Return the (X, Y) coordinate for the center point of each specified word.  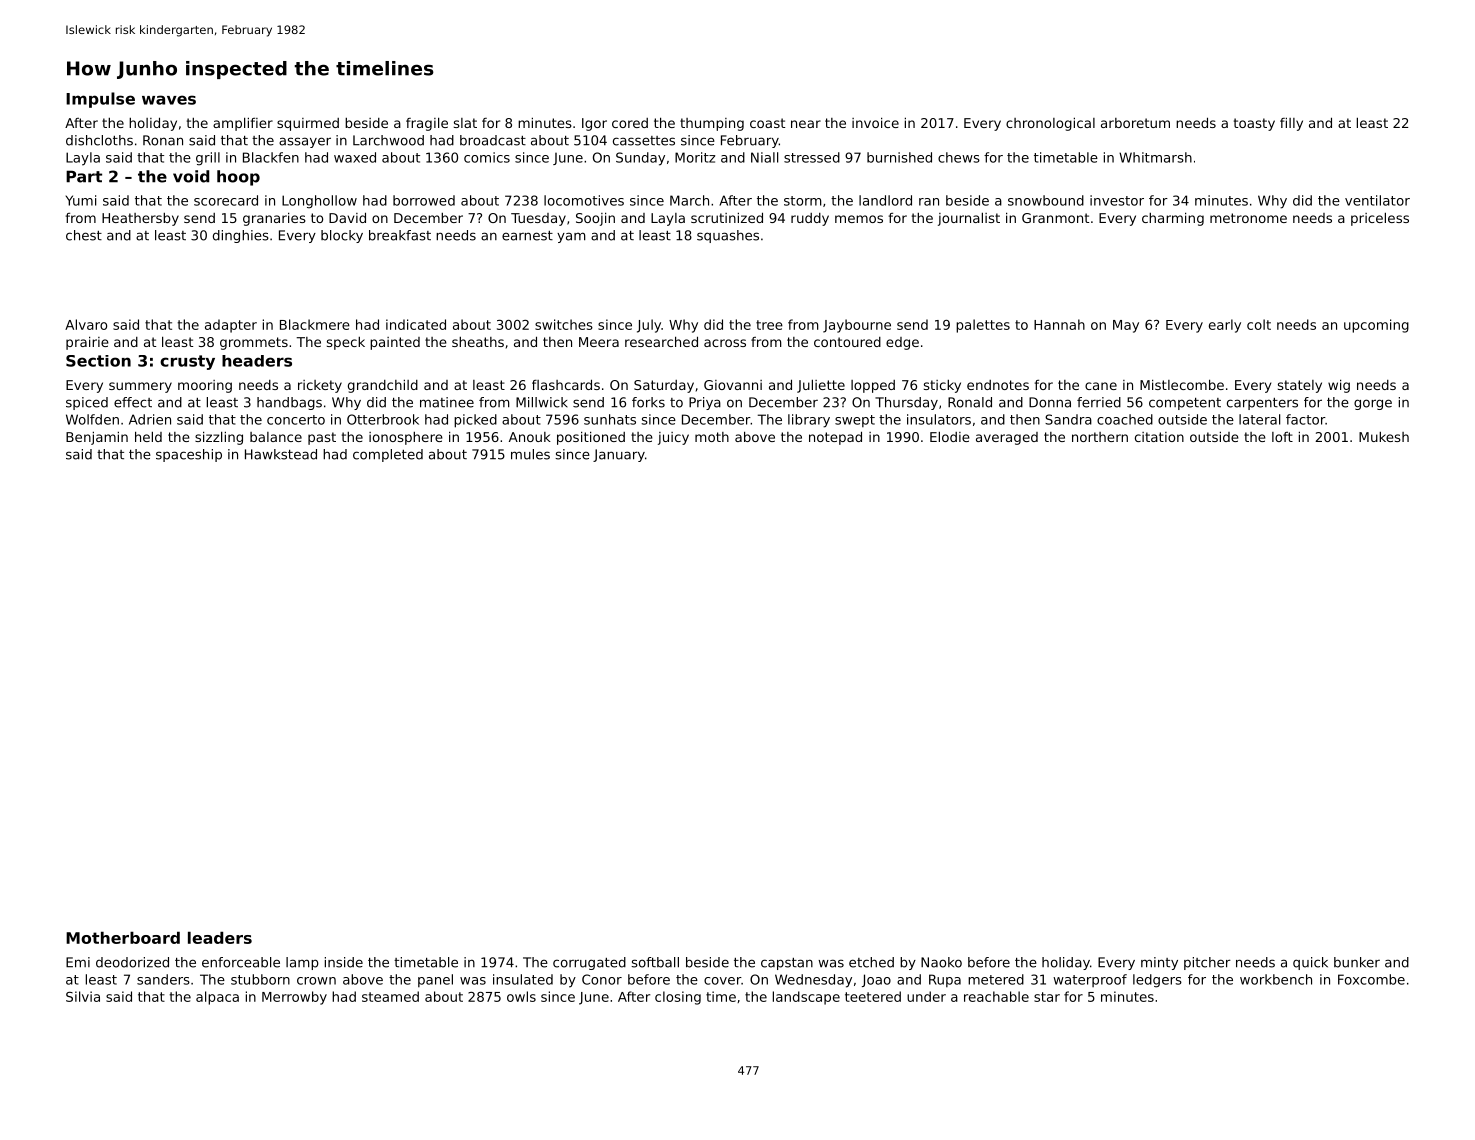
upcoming (1376, 326)
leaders (220, 937)
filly (1291, 124)
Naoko (941, 962)
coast (767, 123)
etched (871, 962)
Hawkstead (281, 454)
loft (1282, 436)
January (619, 455)
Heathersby (140, 219)
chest (84, 235)
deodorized (132, 962)
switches (564, 324)
